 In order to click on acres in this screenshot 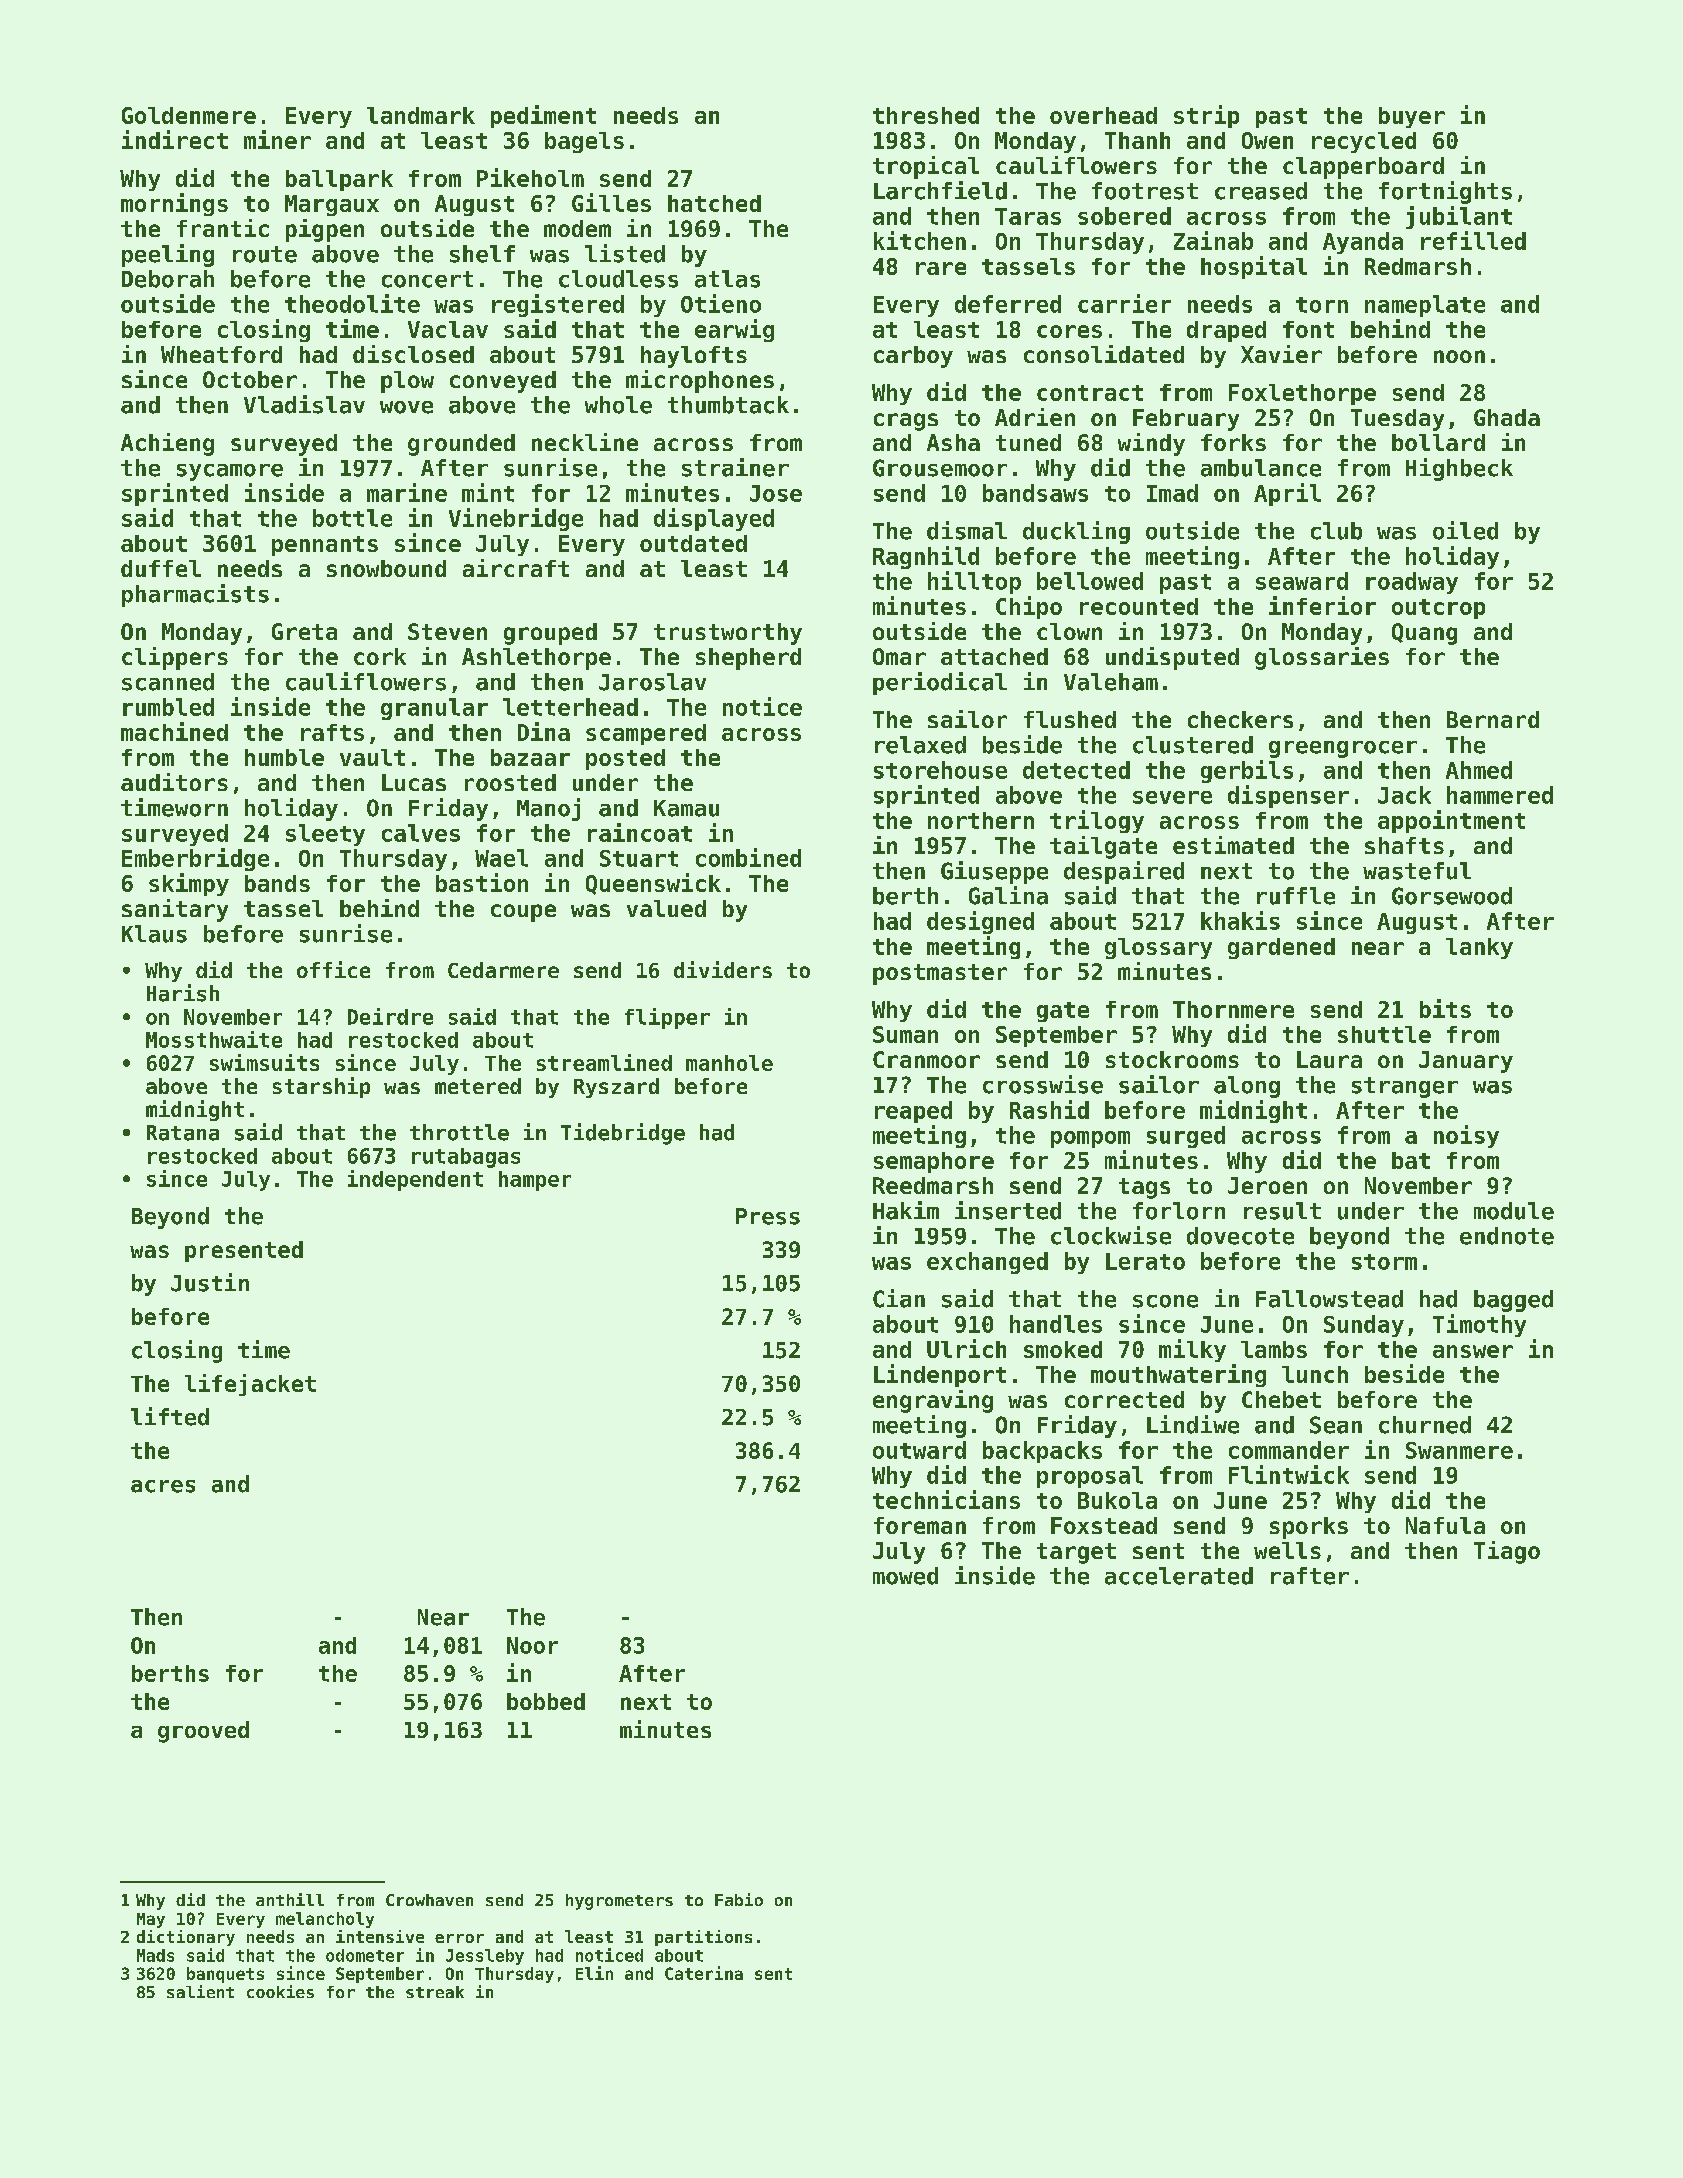, I will do `click(163, 1486)`.
